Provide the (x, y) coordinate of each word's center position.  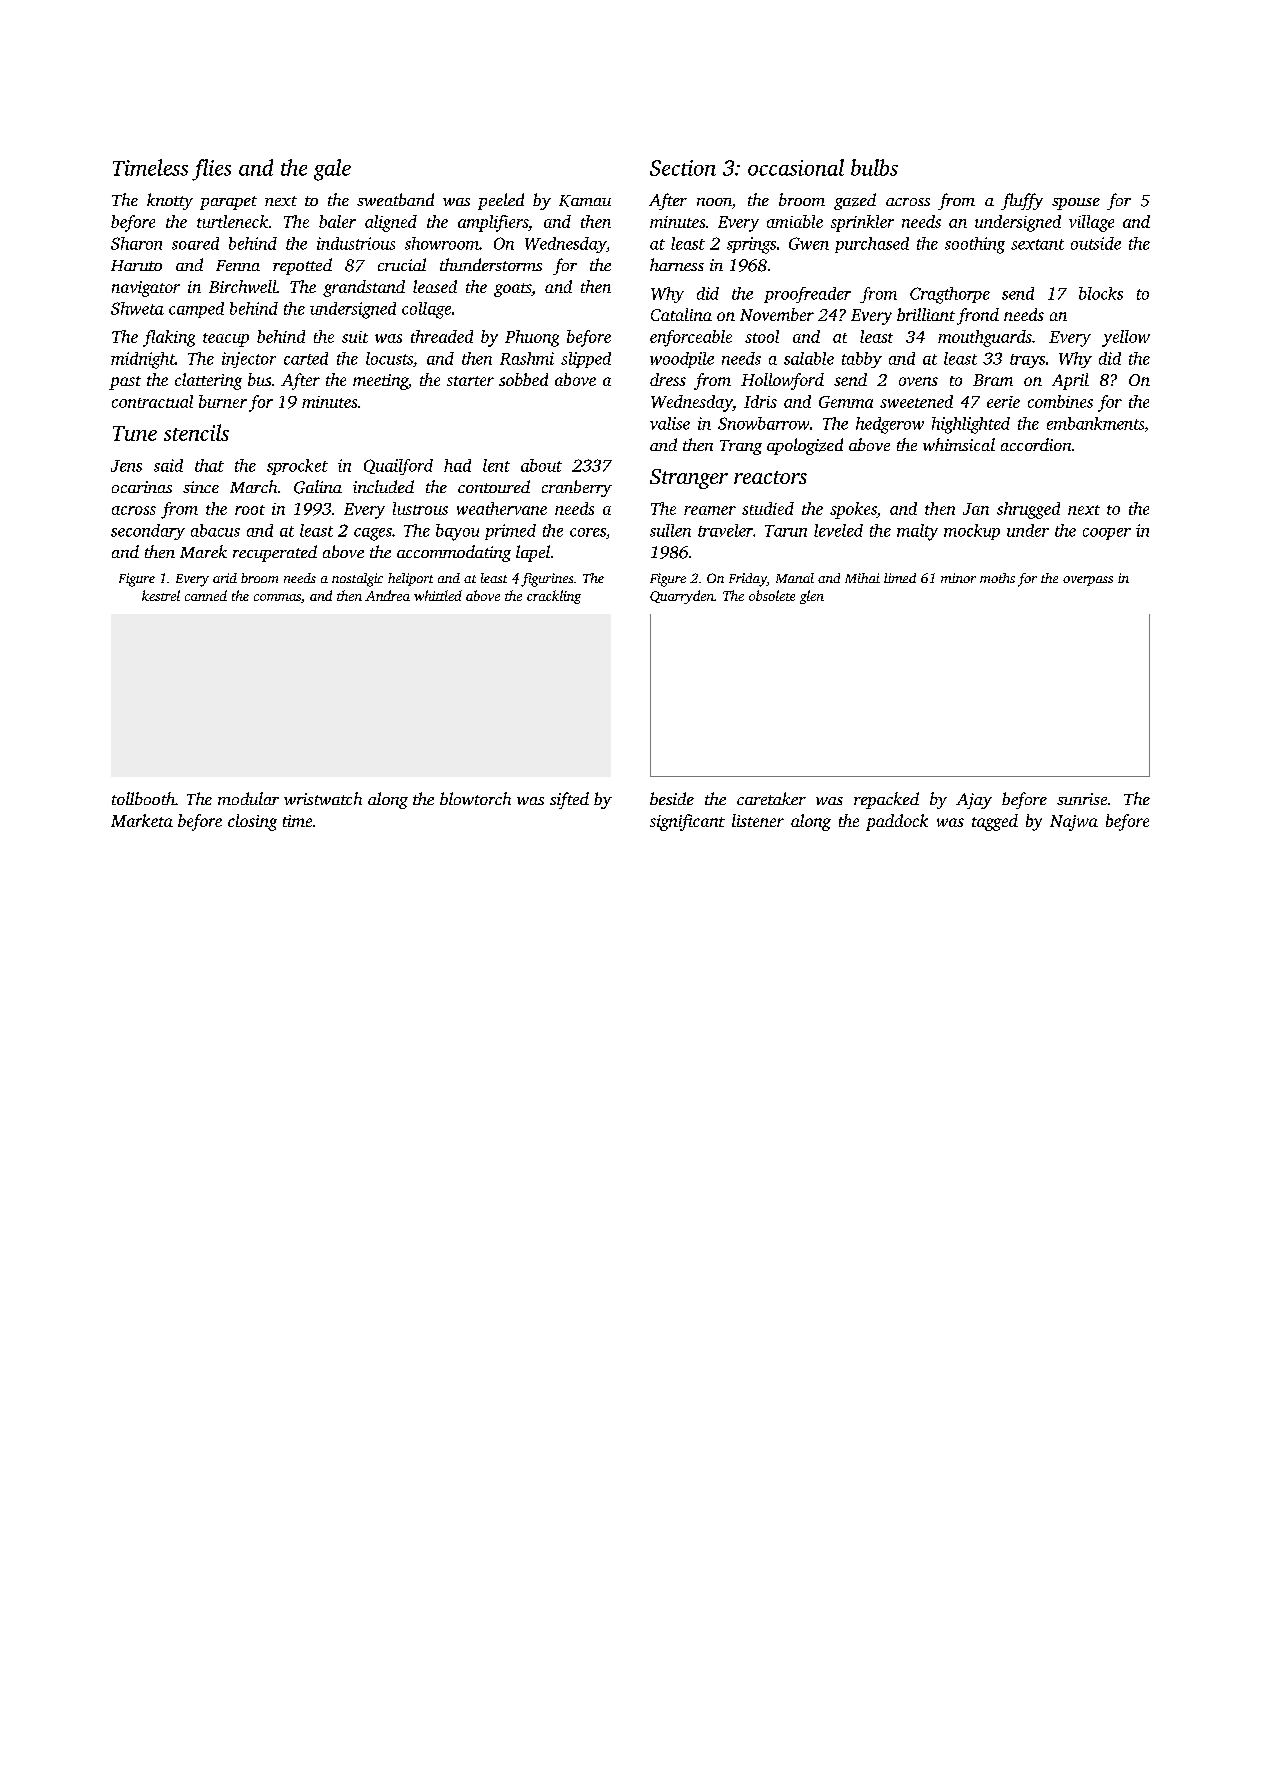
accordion (1036, 444)
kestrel (161, 595)
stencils (196, 432)
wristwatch (323, 798)
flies (211, 170)
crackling (554, 597)
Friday (748, 580)
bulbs (874, 167)
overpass (1088, 581)
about (541, 465)
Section (683, 168)
